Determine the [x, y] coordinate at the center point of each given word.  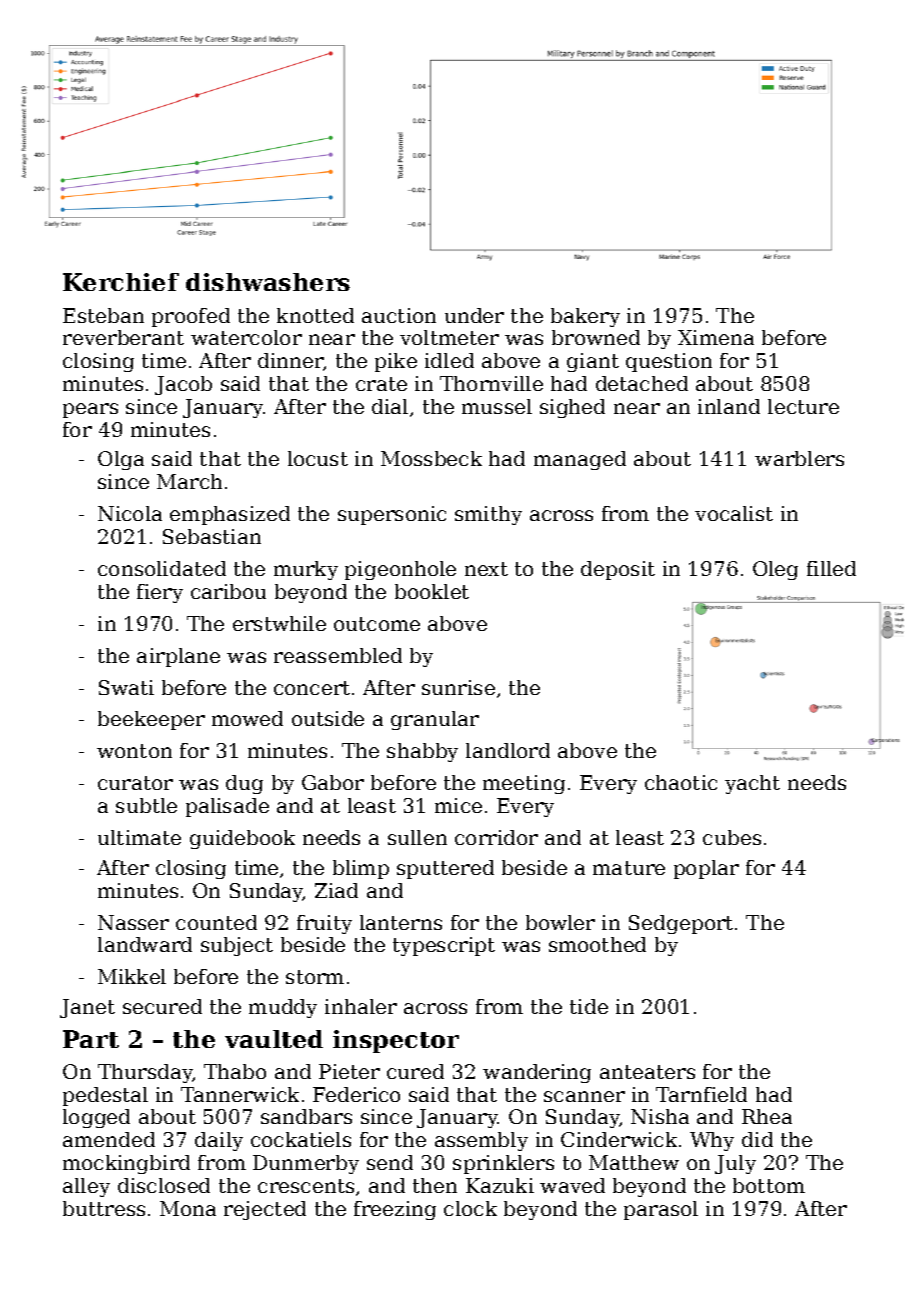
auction [399, 315]
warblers [799, 458]
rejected [265, 1210]
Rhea [767, 1116]
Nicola [130, 513]
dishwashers [268, 282]
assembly [481, 1141]
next [486, 569]
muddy [283, 1008]
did [757, 1139]
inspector [396, 1041]
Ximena [716, 337]
